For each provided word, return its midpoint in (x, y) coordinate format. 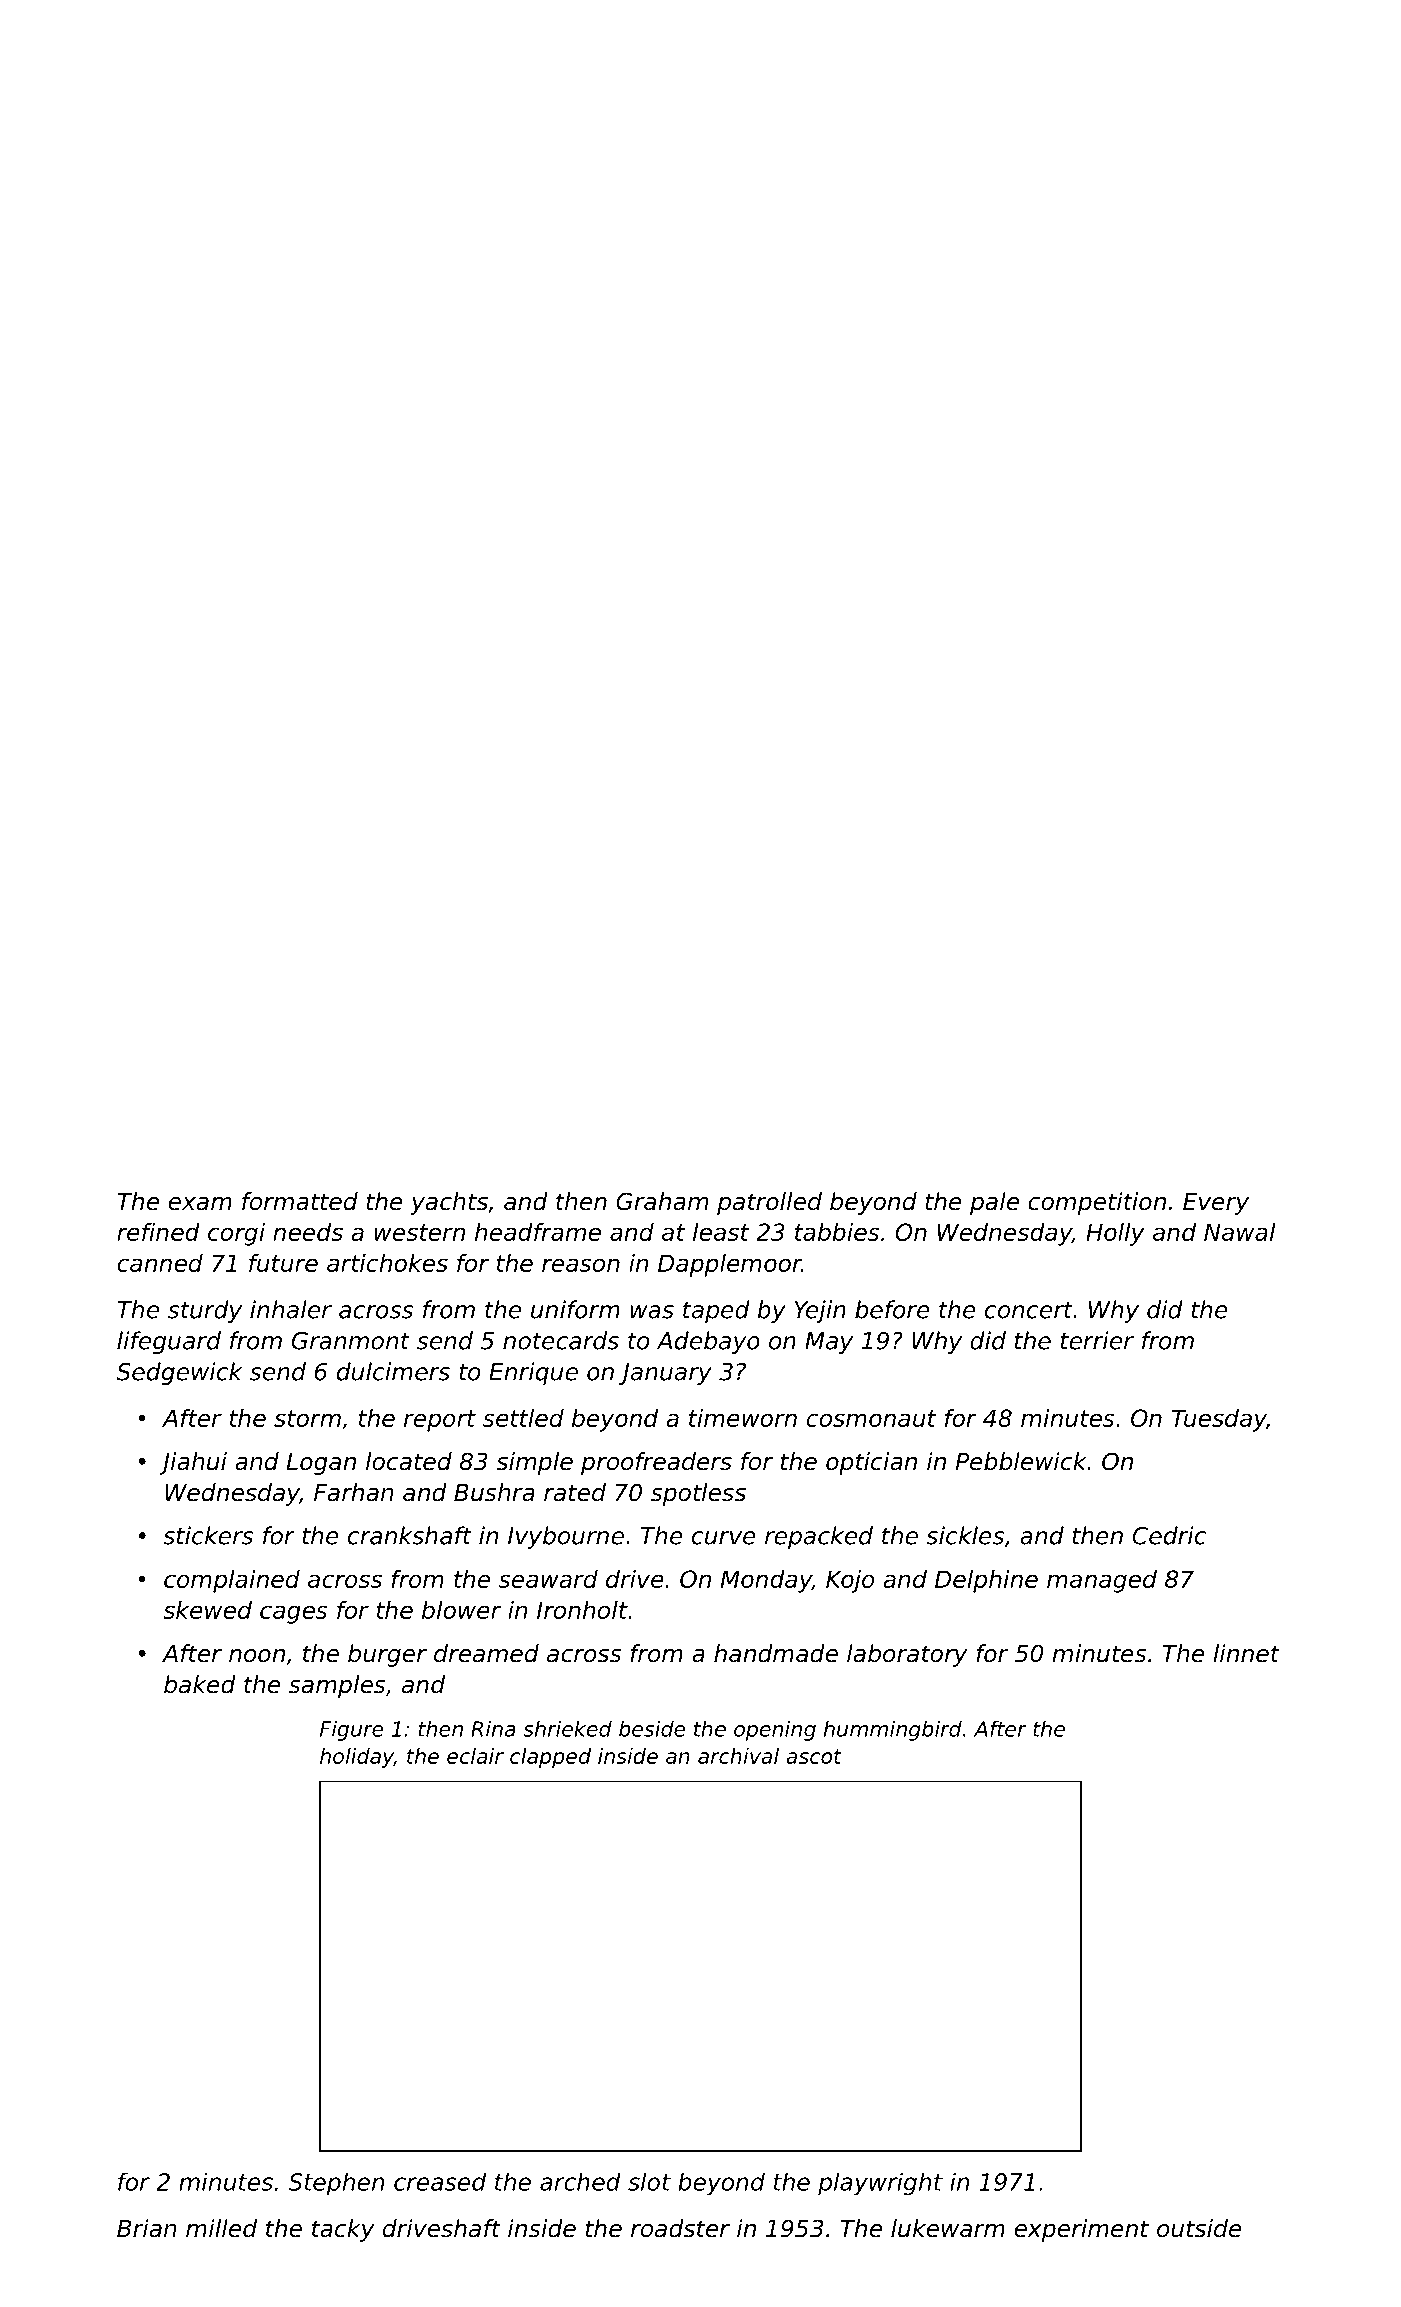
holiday (357, 1758)
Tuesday (1219, 1420)
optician (871, 1463)
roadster (680, 2228)
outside (1199, 2228)
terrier (1097, 1340)
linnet (1246, 1653)
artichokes (387, 1263)
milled (221, 2228)
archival (738, 1756)
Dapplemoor (730, 1265)
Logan (321, 1464)
